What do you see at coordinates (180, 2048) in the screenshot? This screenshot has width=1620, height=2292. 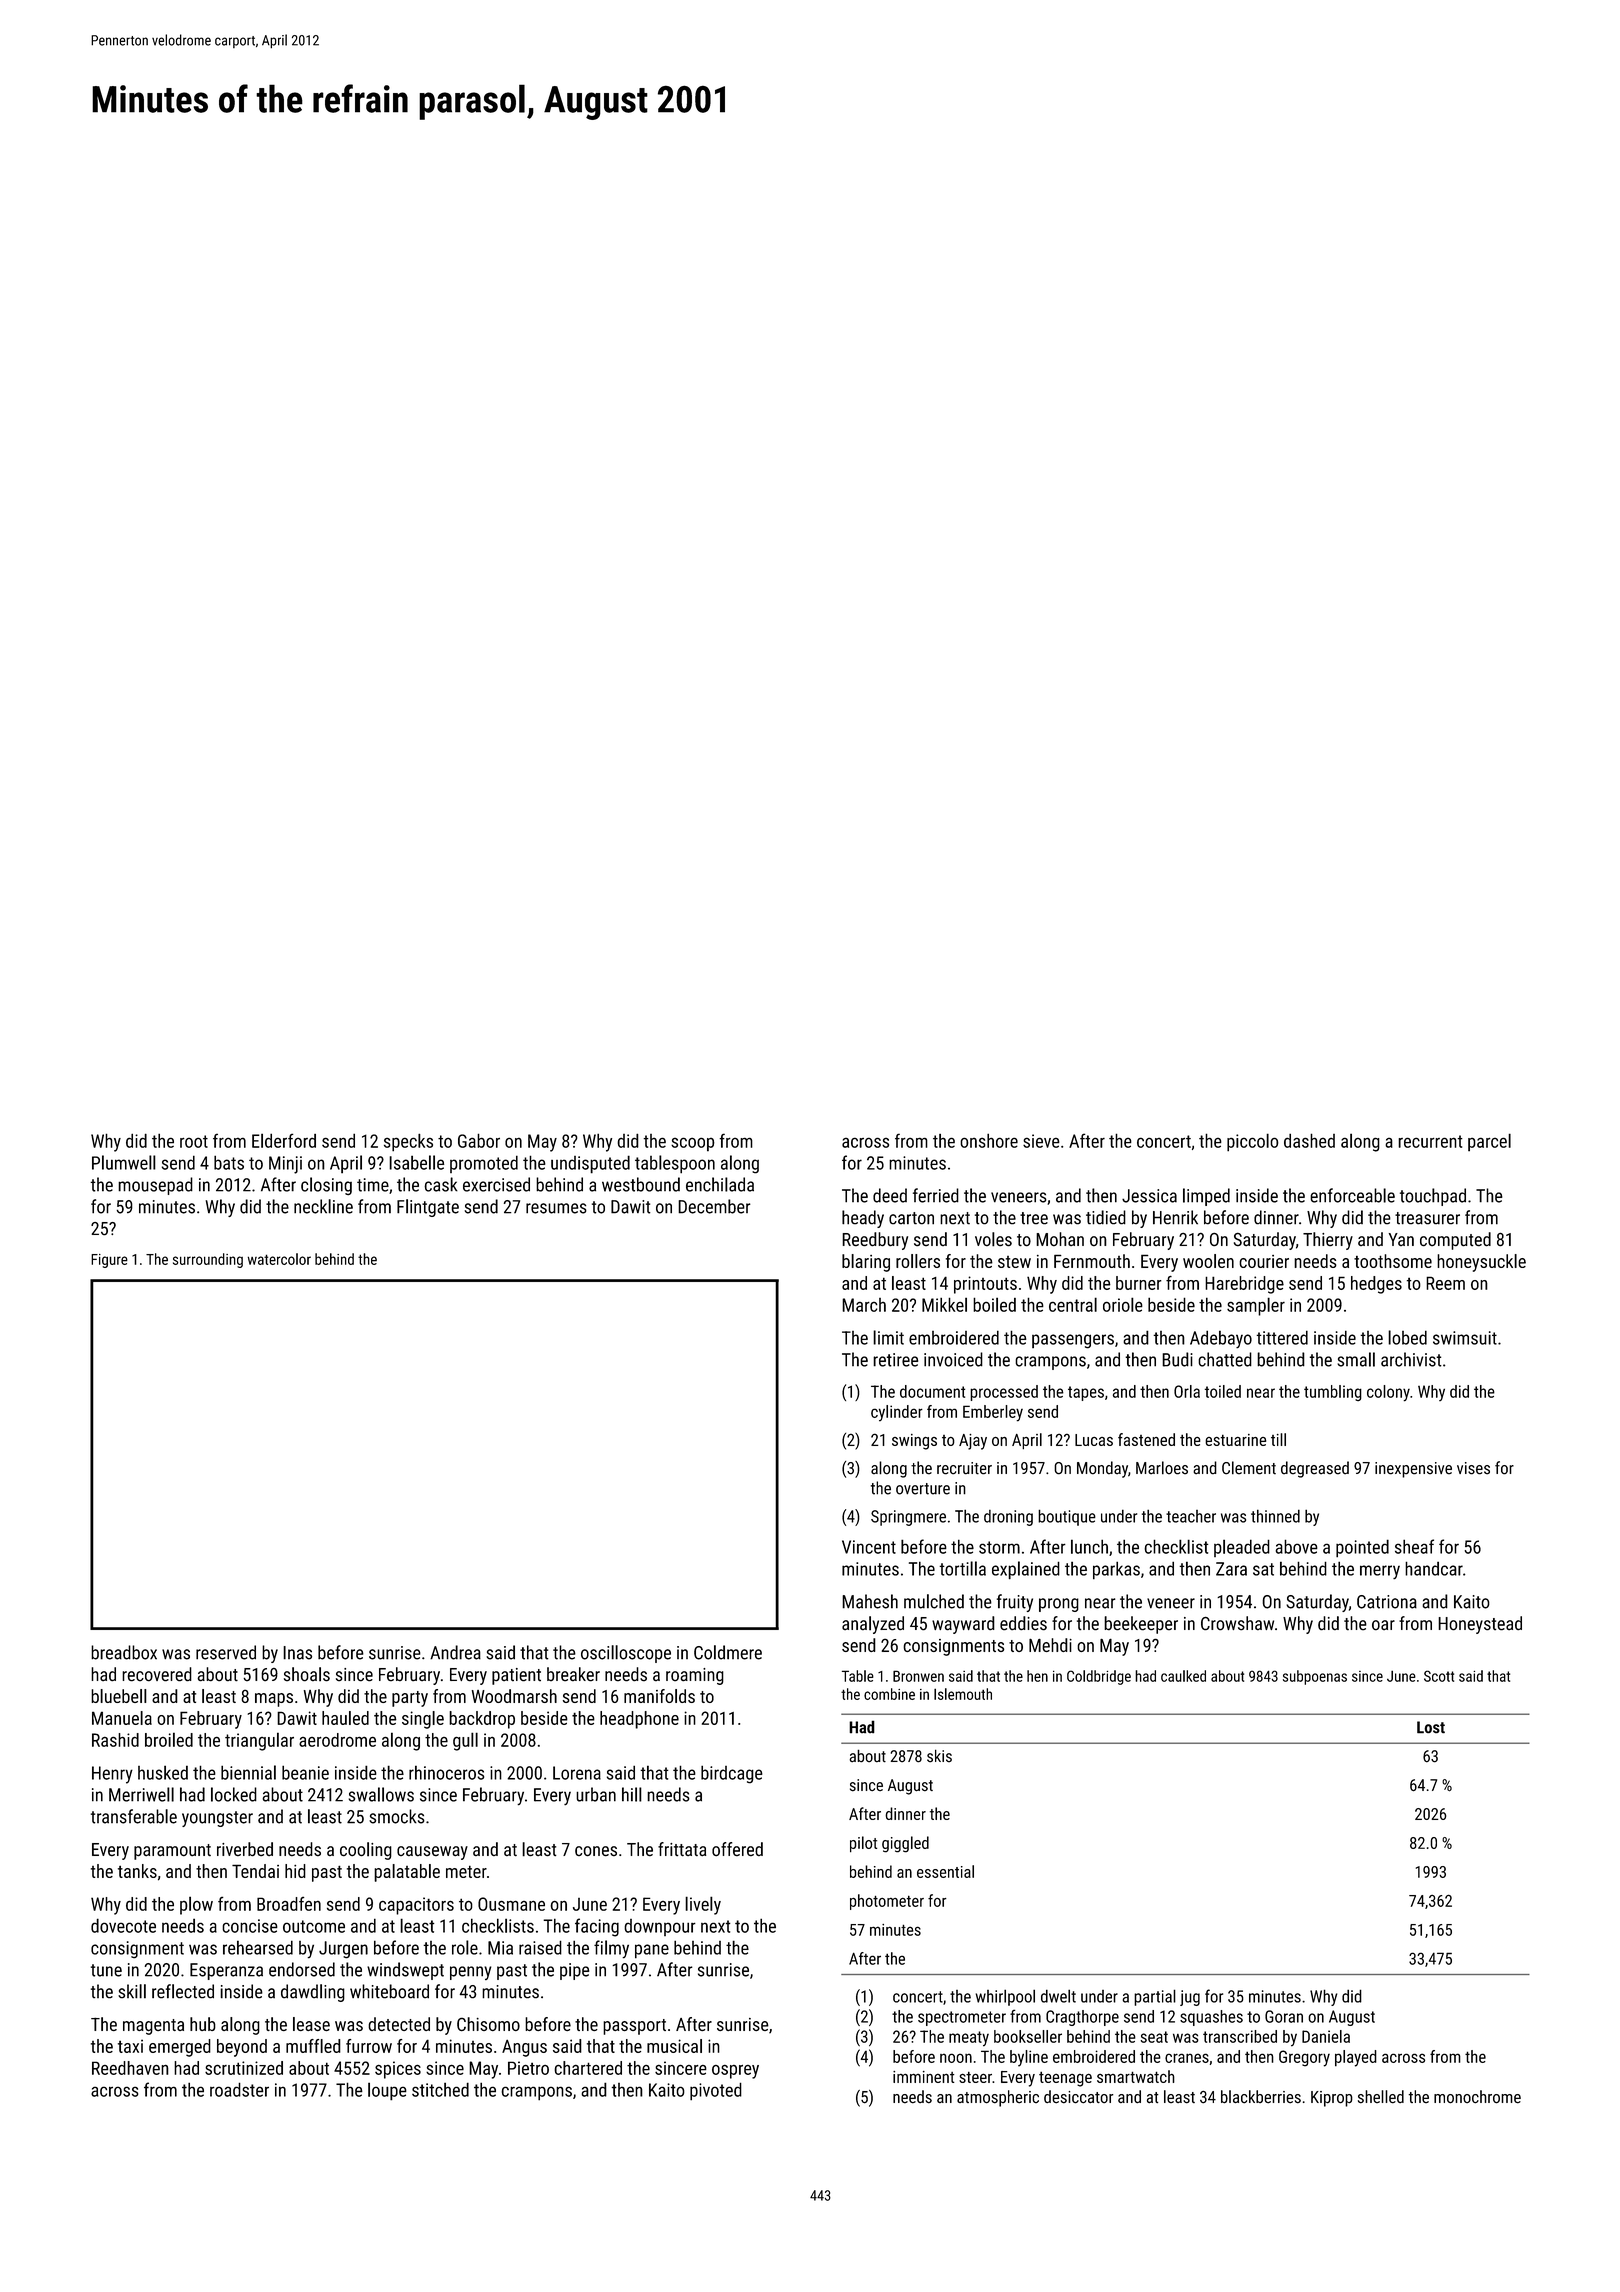 I see `emerged` at bounding box center [180, 2048].
